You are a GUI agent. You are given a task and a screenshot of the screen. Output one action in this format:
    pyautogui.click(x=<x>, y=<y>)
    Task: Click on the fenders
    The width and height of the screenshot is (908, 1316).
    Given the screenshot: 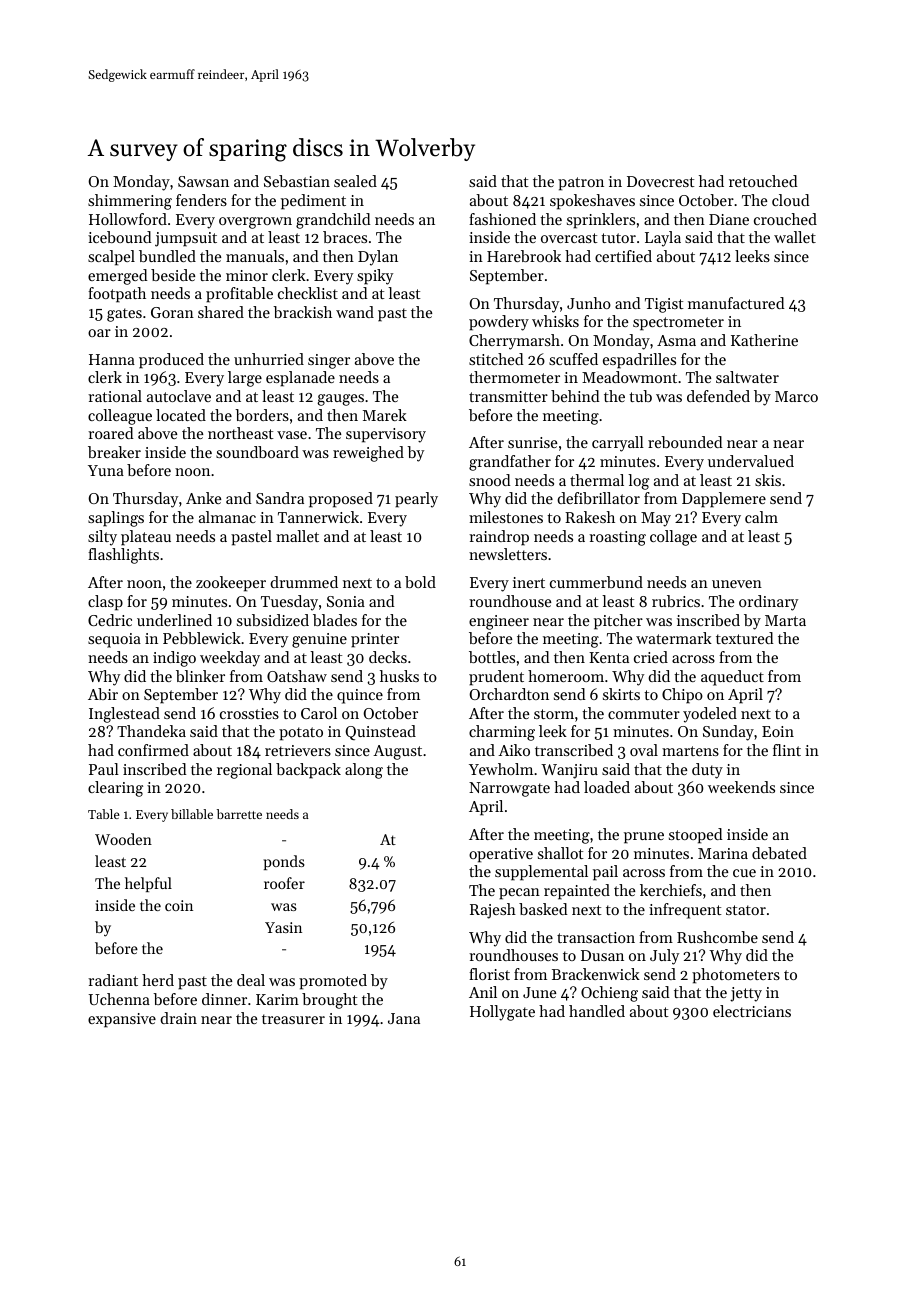 What is the action you would take?
    pyautogui.click(x=201, y=200)
